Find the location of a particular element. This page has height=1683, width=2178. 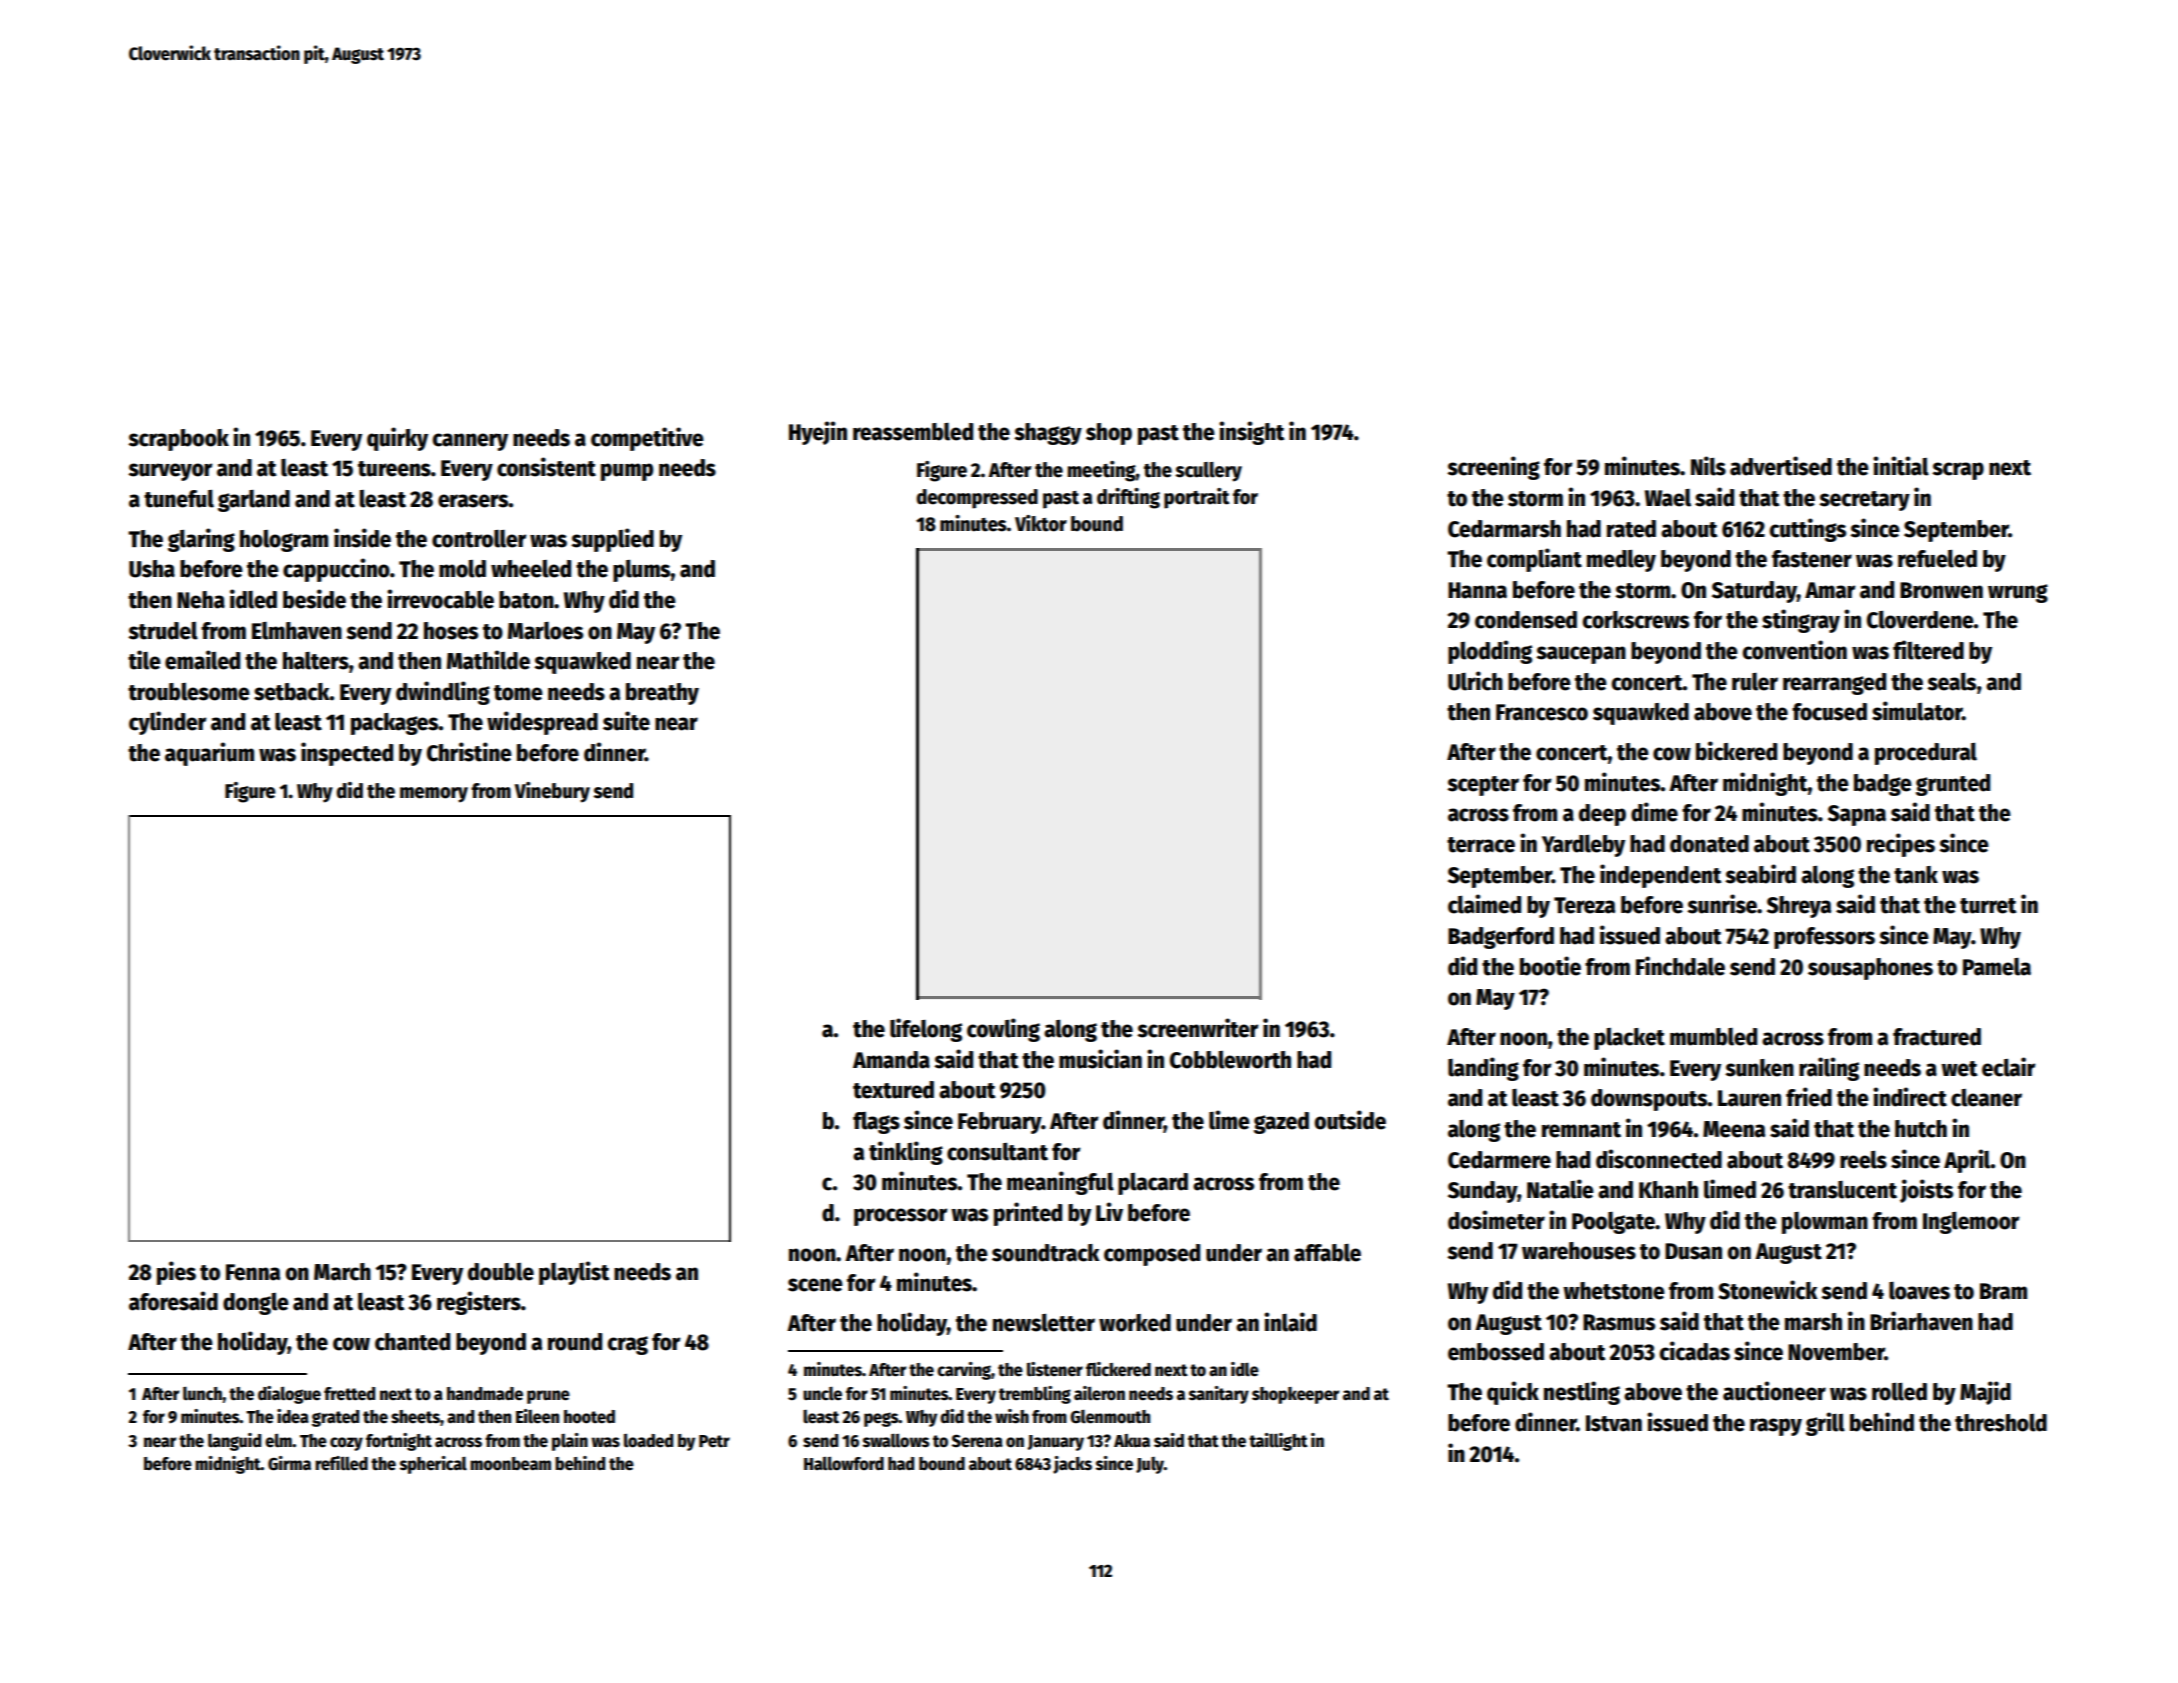

Wael is located at coordinates (1668, 498).
